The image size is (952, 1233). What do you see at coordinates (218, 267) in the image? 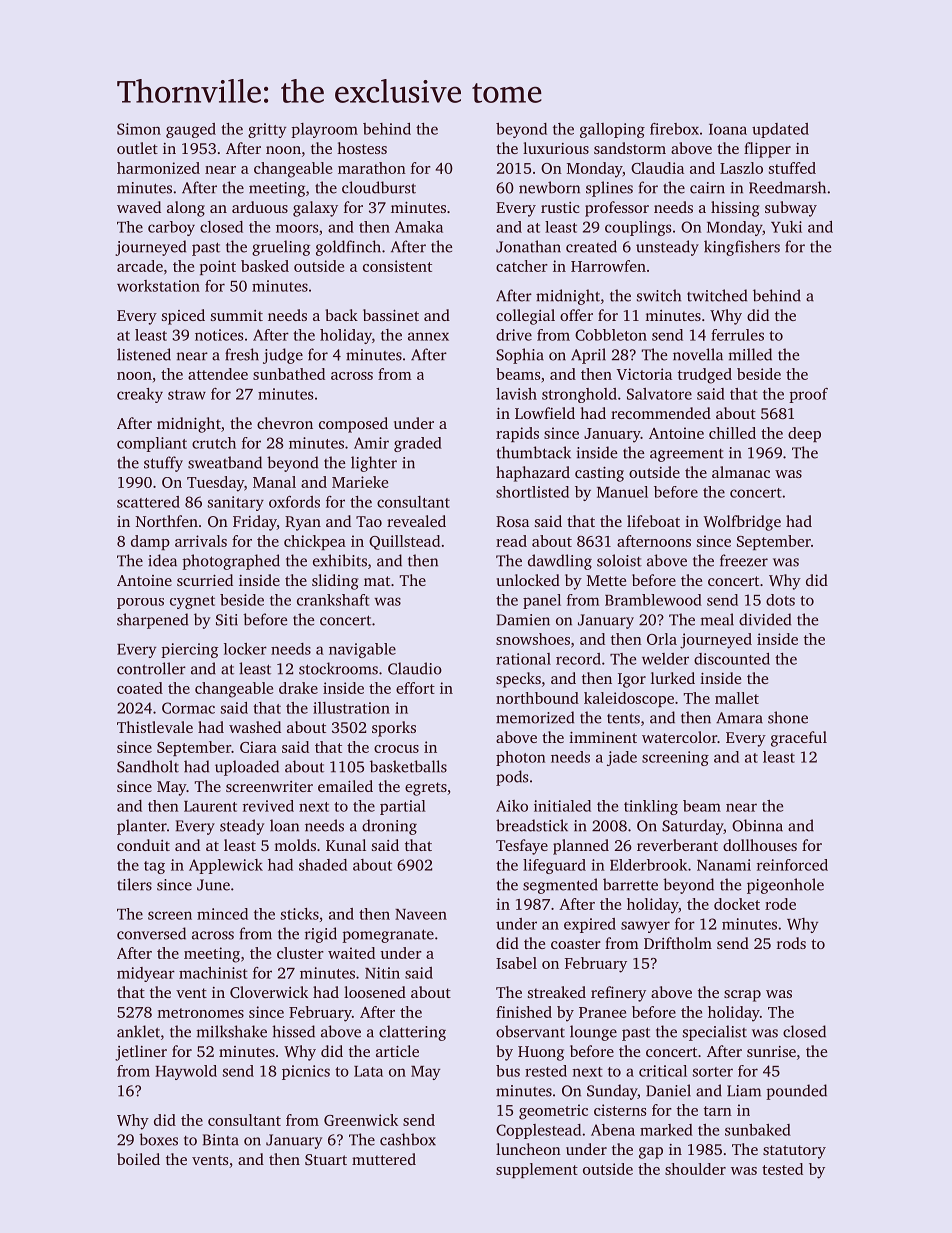
I see `point` at bounding box center [218, 267].
